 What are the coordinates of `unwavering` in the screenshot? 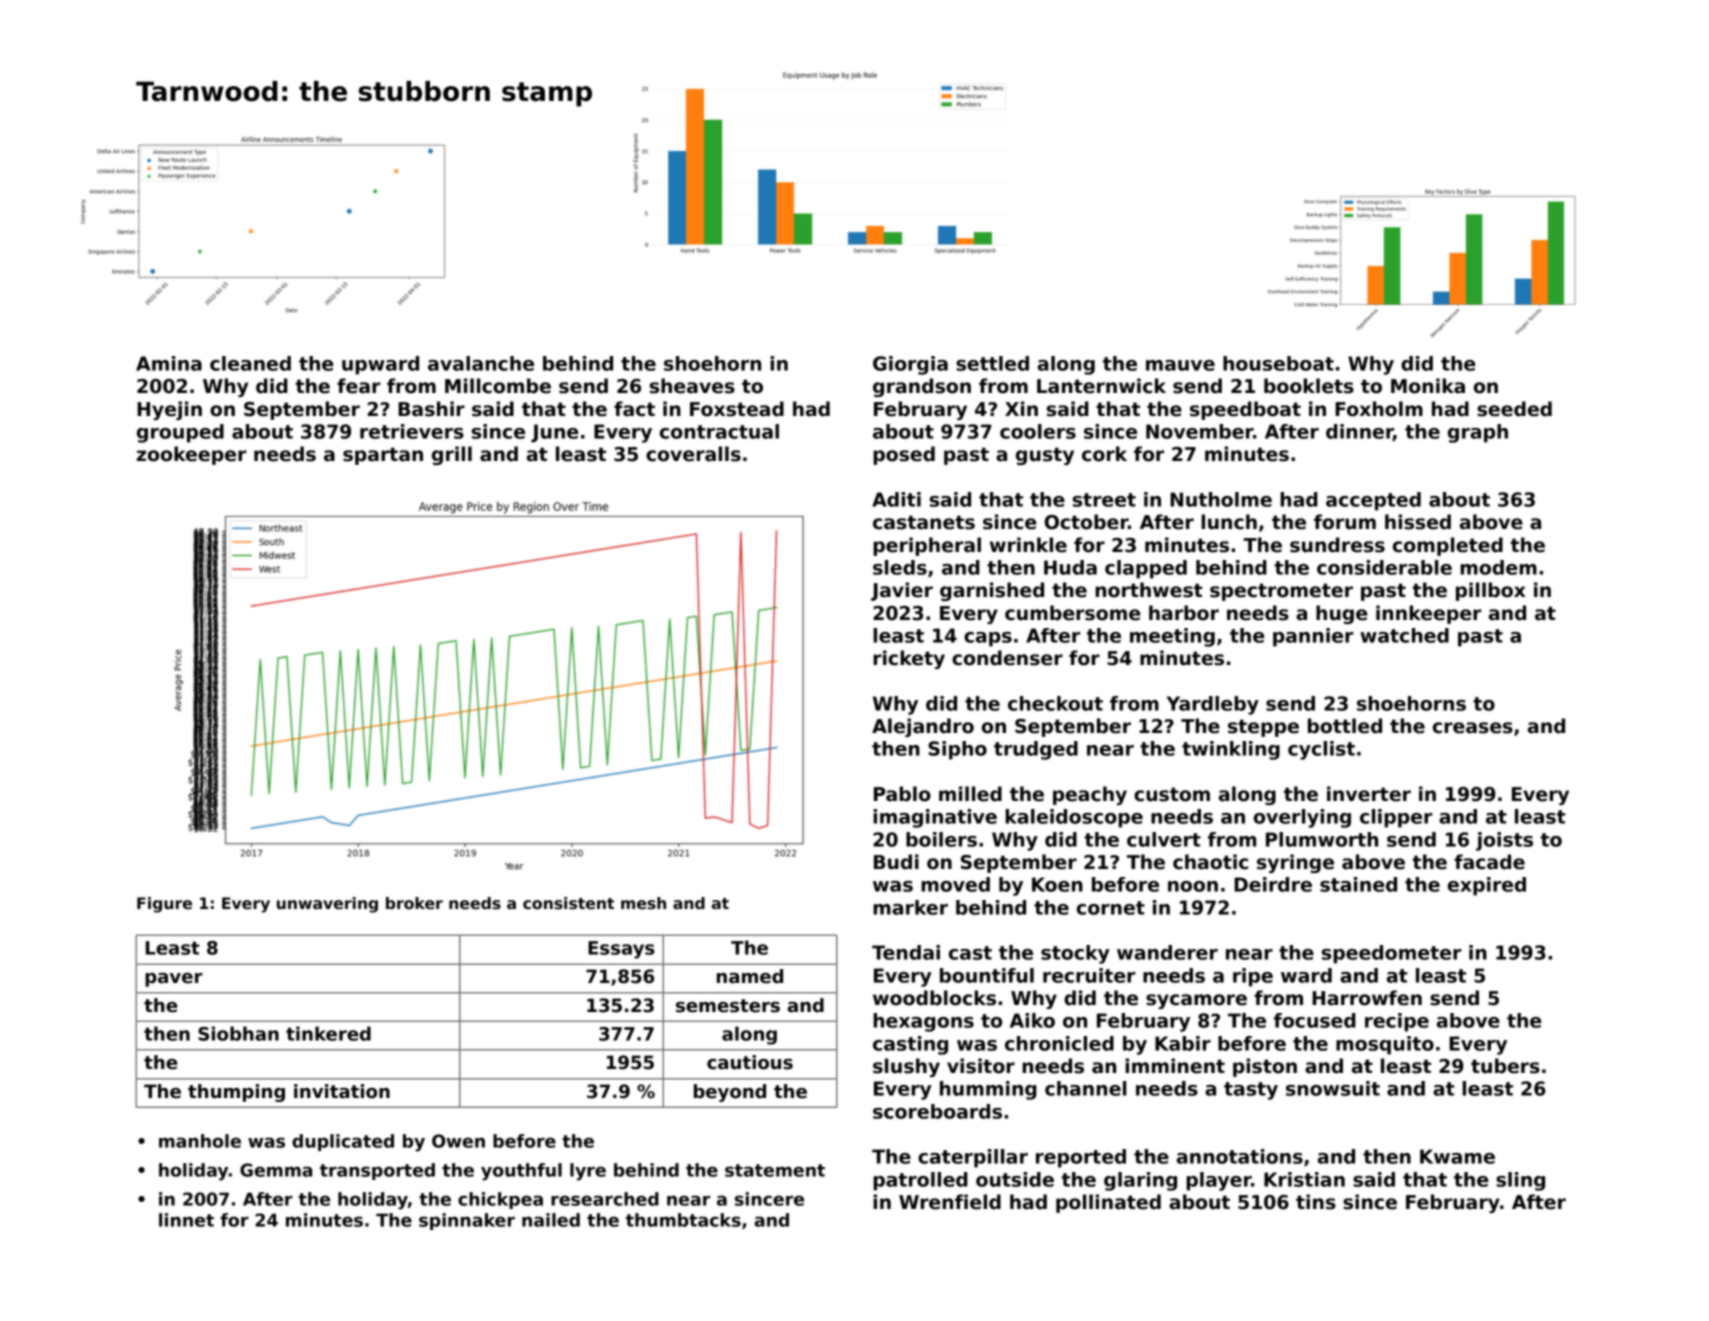 It's located at (327, 905).
